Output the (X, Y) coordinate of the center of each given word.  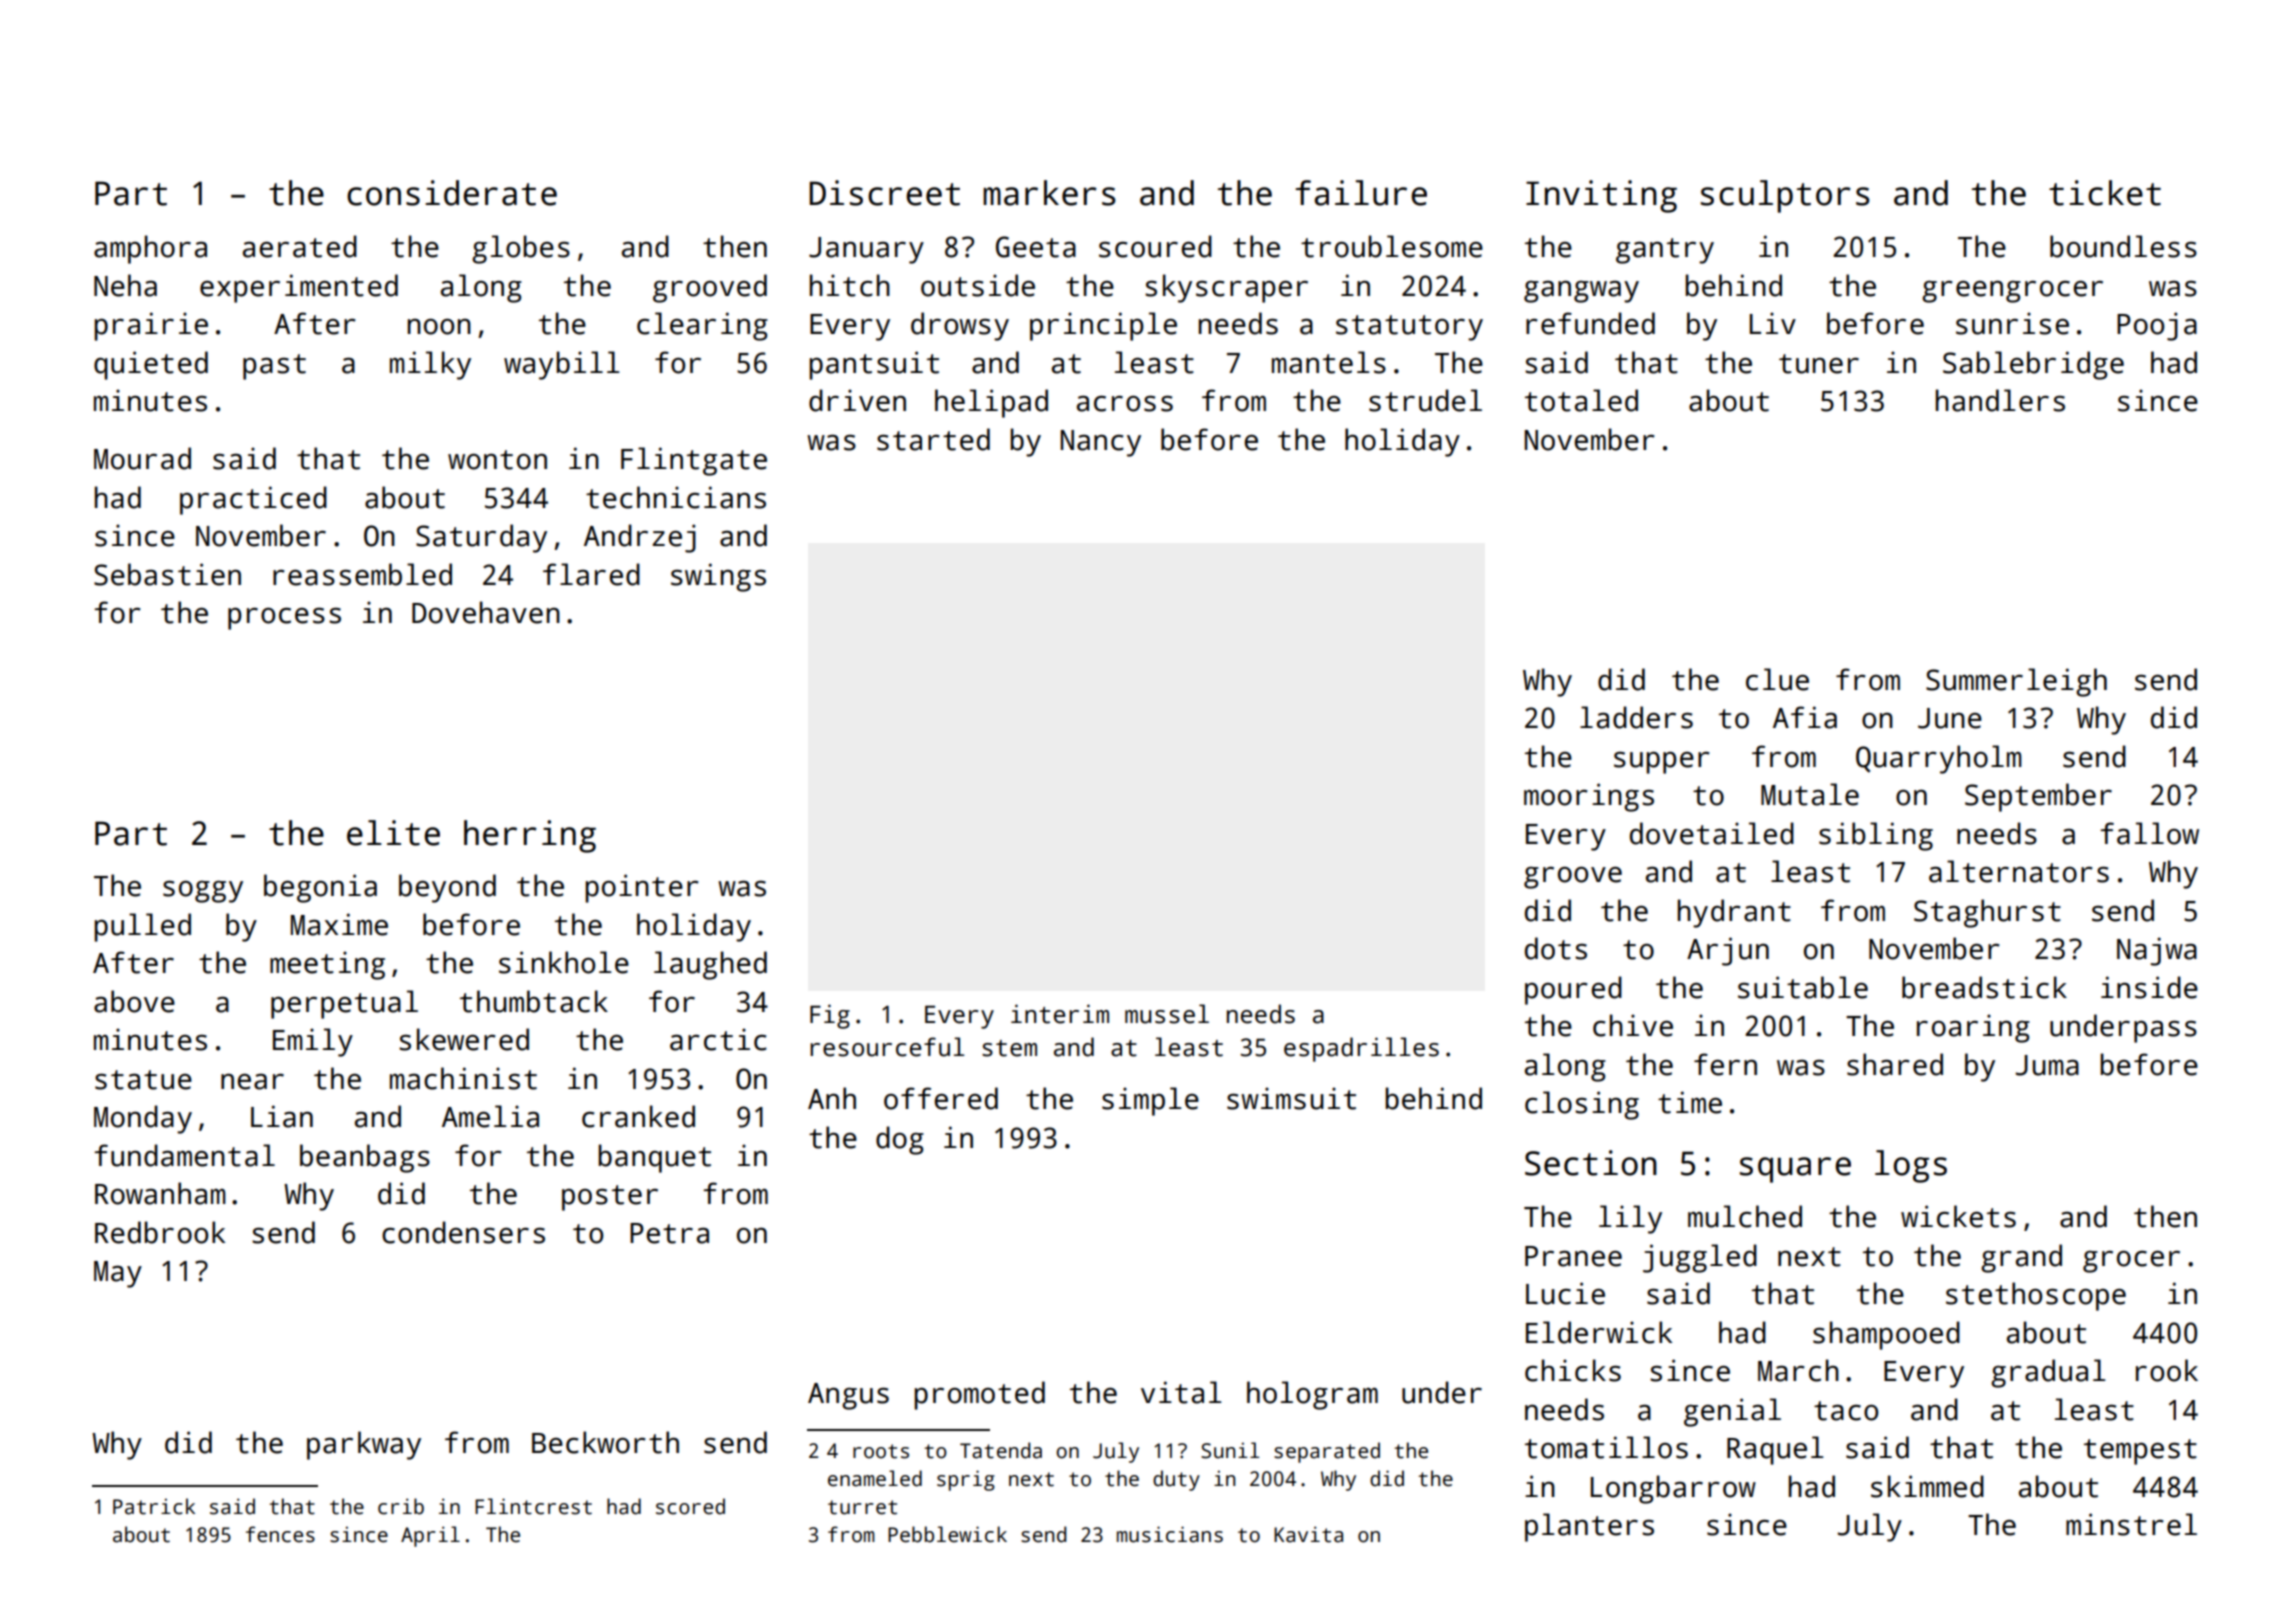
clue (1777, 679)
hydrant (1734, 913)
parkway (364, 1445)
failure (1361, 193)
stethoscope (2036, 1296)
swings (718, 577)
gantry (1665, 251)
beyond (447, 888)
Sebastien (167, 574)
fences (280, 1534)
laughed (710, 965)
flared (591, 574)
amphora (150, 249)
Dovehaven (486, 612)
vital (1181, 1392)
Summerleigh (2016, 682)
